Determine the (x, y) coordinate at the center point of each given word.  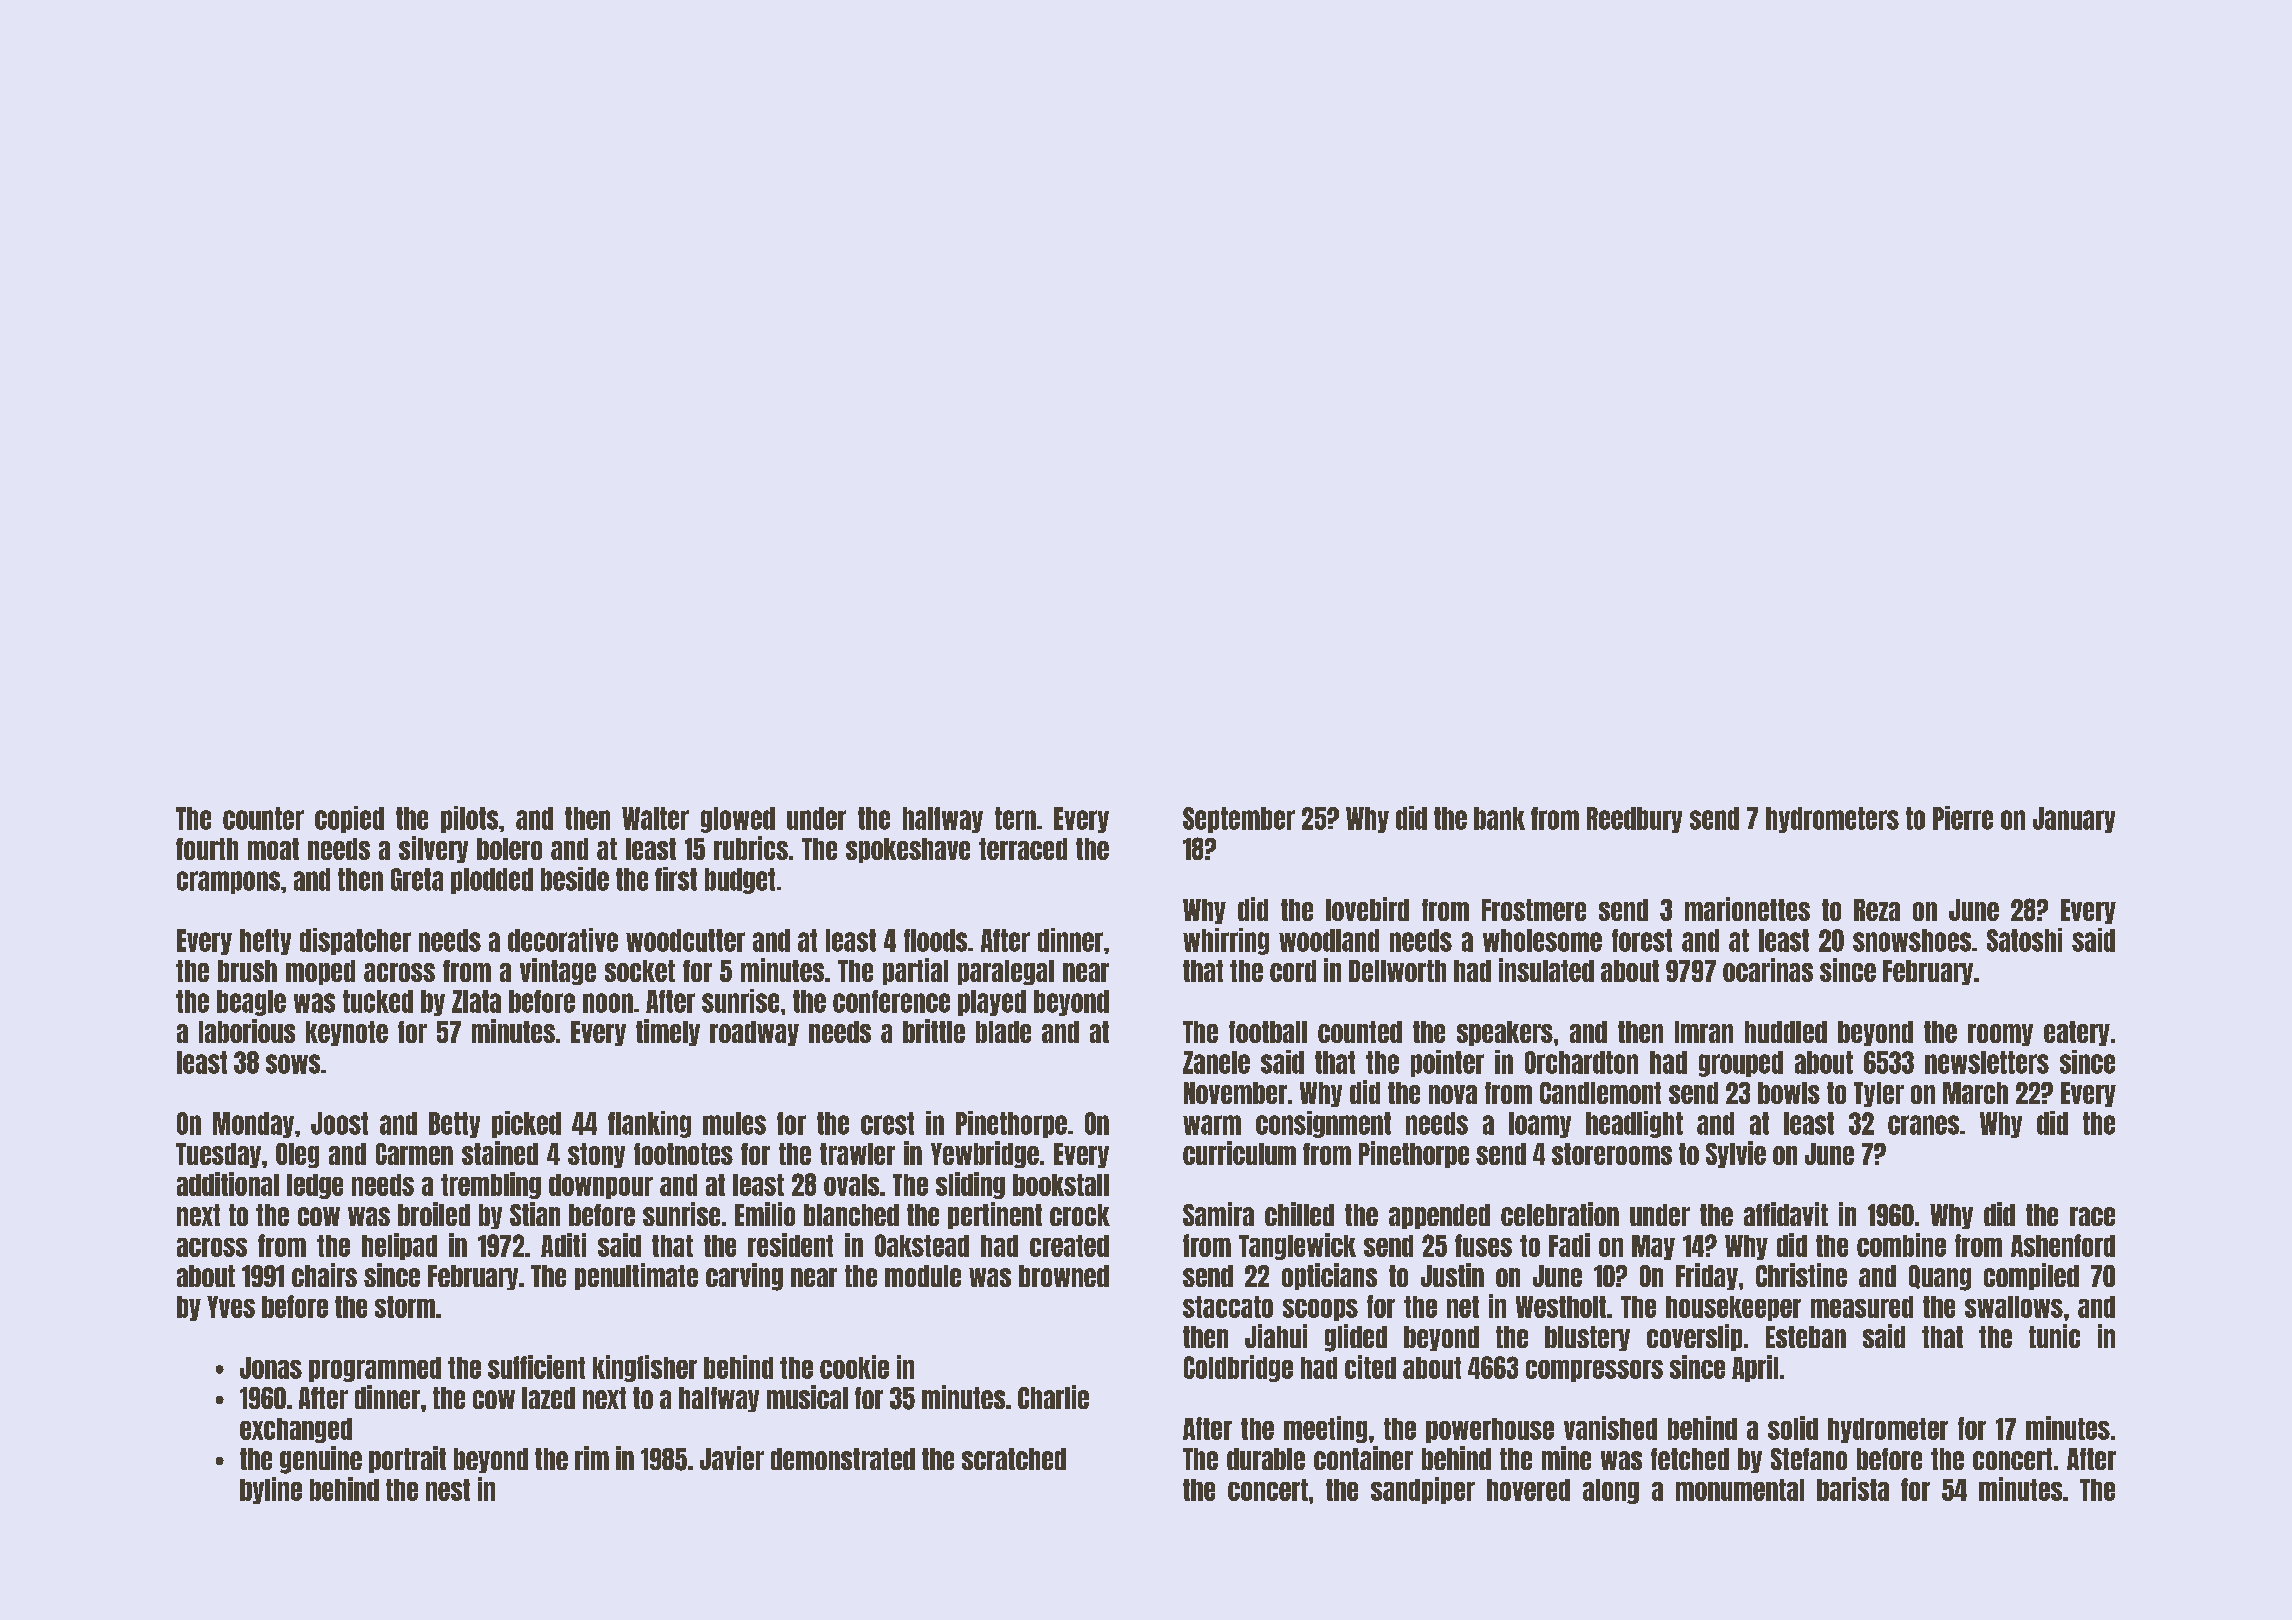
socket (640, 971)
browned (1064, 1276)
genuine (321, 1460)
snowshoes (1912, 940)
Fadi (1569, 1245)
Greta (417, 879)
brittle (934, 1031)
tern (1015, 818)
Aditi (563, 1245)
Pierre (1963, 818)
